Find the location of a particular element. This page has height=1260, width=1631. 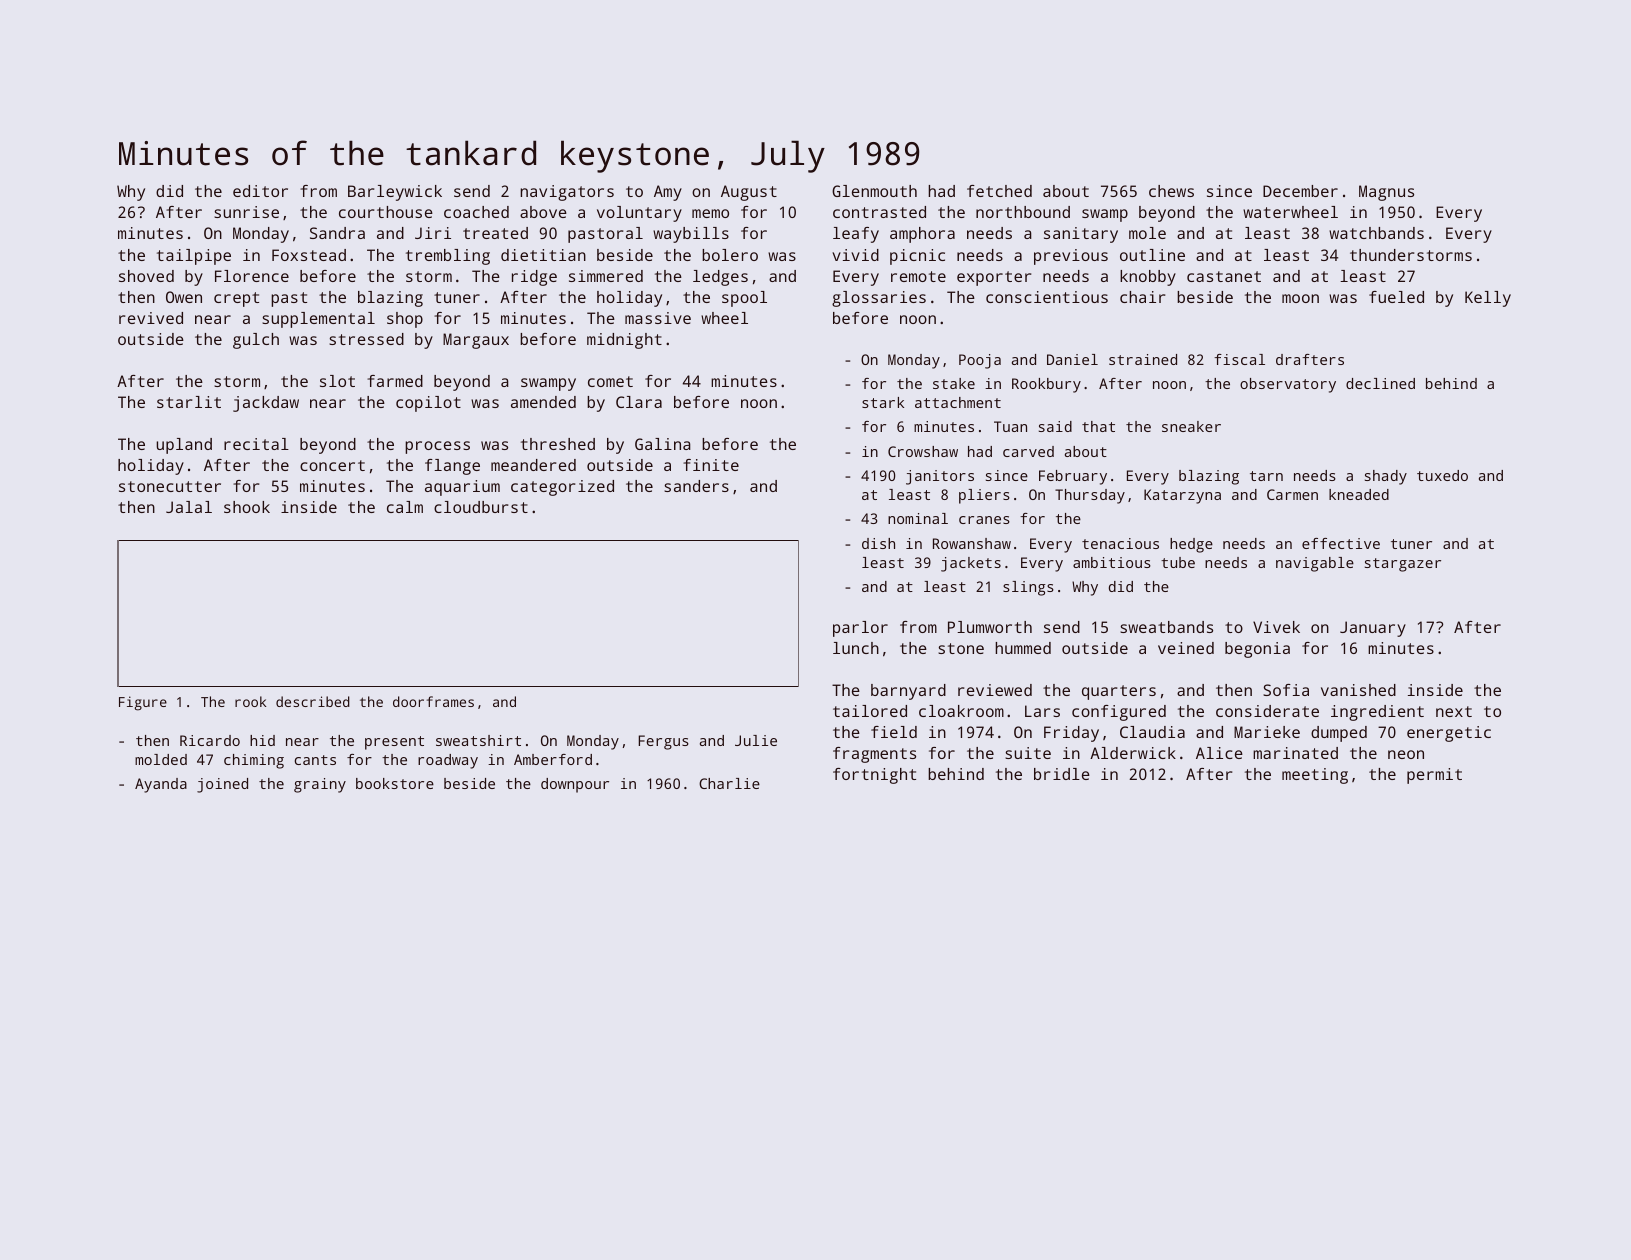

chair is located at coordinates (1142, 297).
